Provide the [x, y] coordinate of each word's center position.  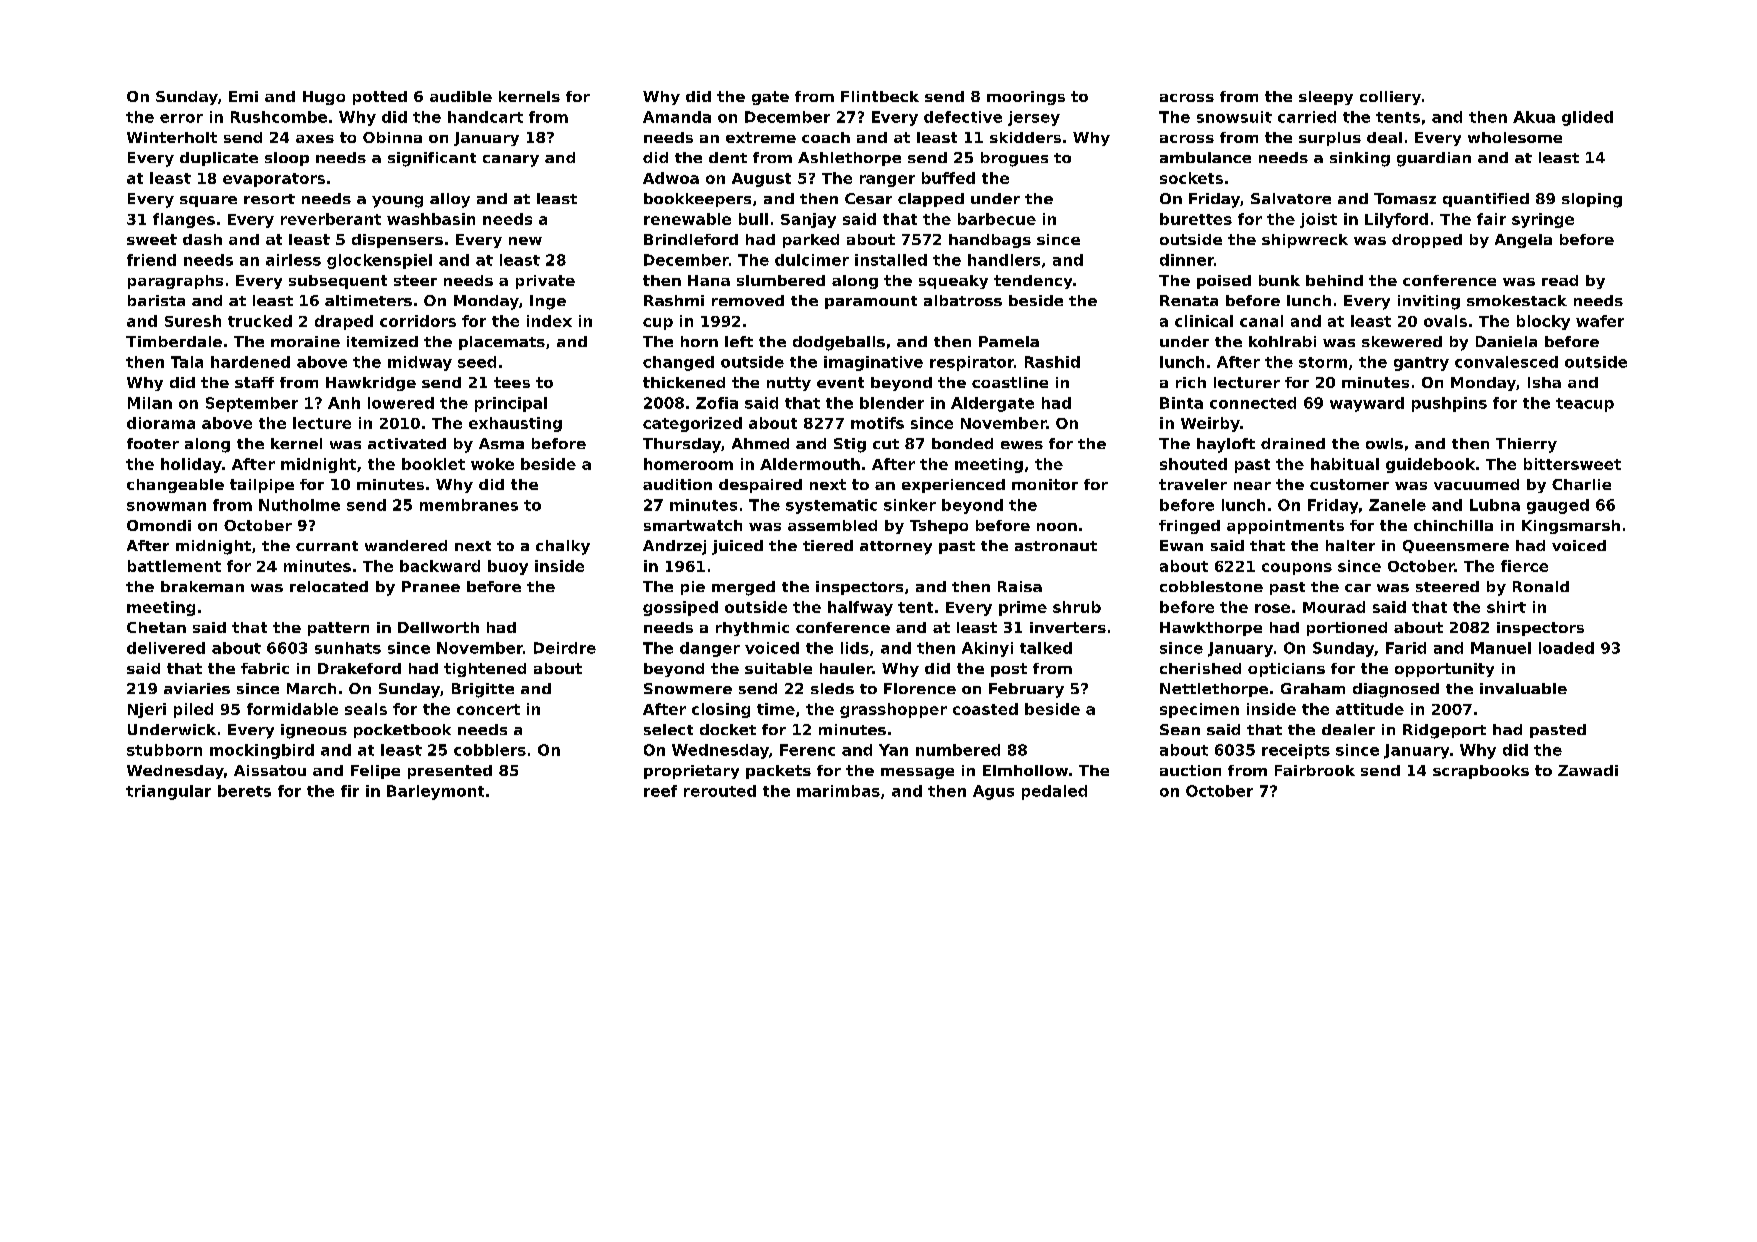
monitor [1045, 484]
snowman [166, 506]
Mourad [1334, 607]
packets [778, 772]
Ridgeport [1444, 731]
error [181, 118]
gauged [1558, 506]
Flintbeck [880, 96]
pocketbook [402, 731]
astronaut [1056, 546]
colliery [1390, 98]
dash [202, 239]
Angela [1523, 241]
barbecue [997, 219]
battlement [174, 566]
